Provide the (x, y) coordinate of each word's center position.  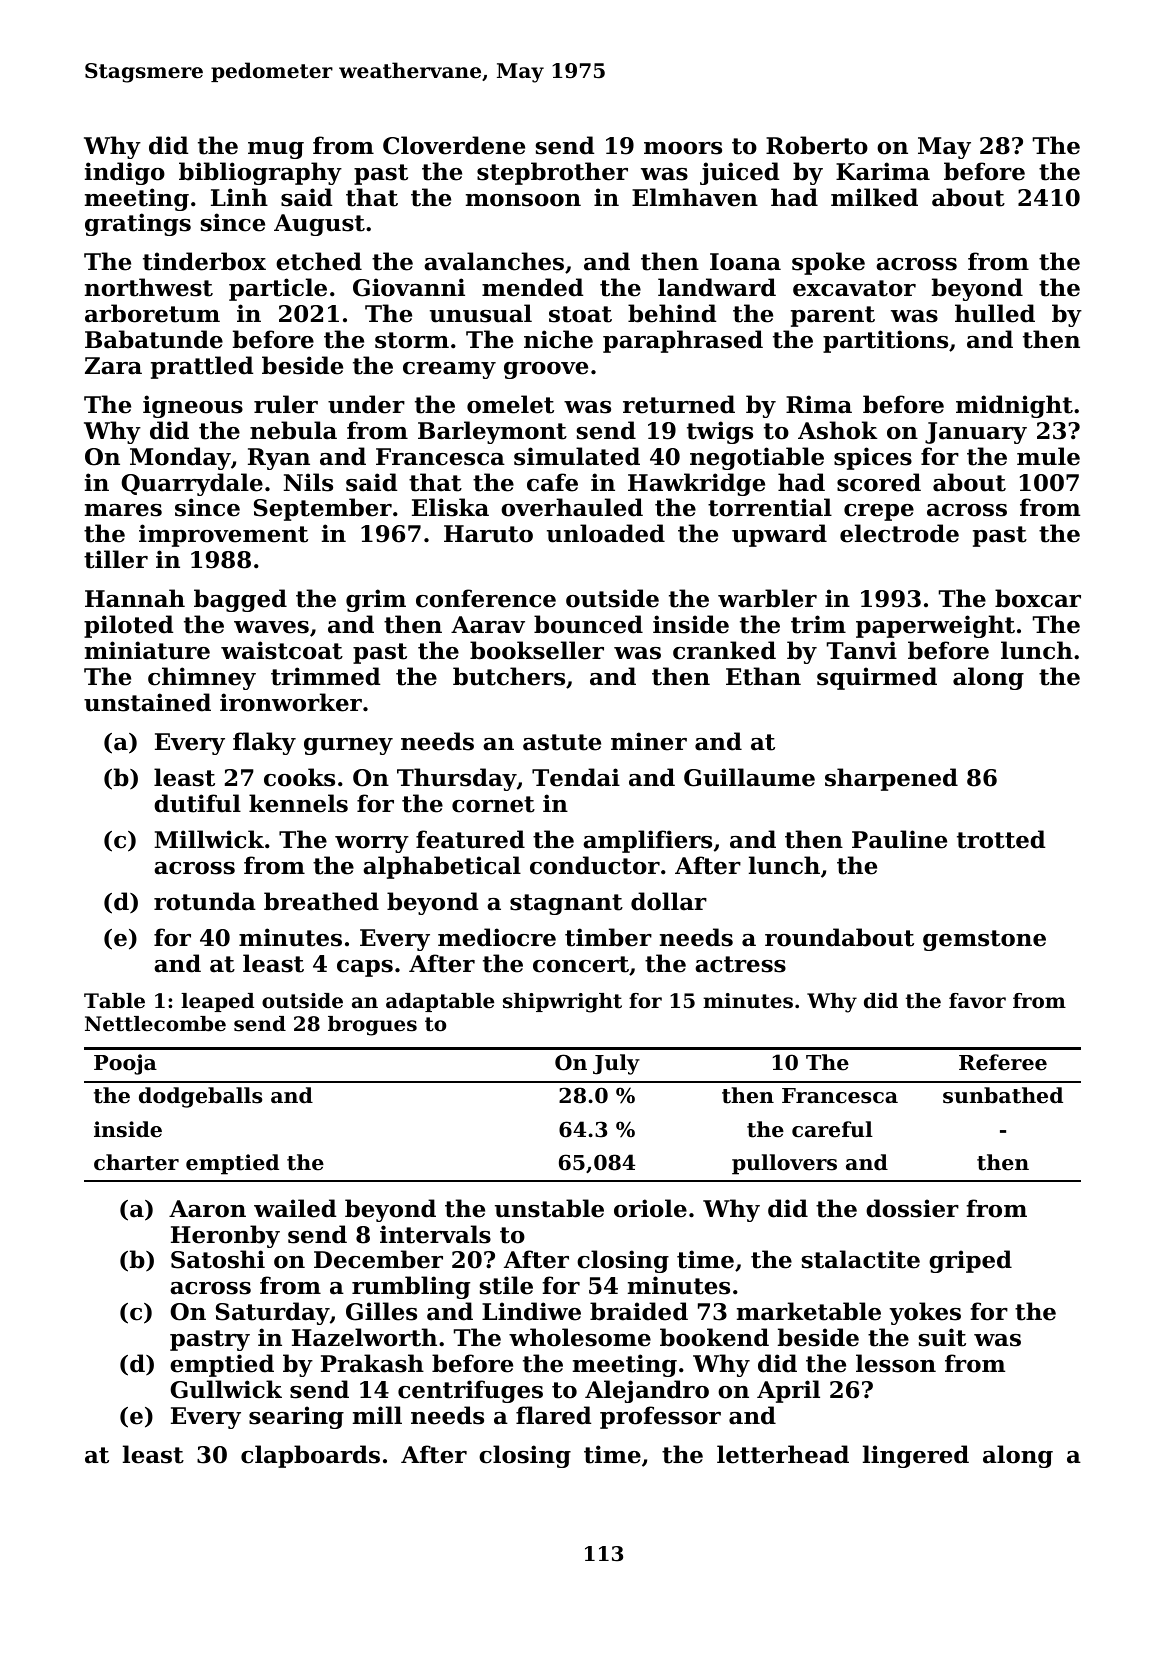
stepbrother (552, 173)
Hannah (135, 598)
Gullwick (226, 1389)
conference (486, 598)
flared (553, 1415)
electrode (899, 533)
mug (276, 150)
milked (874, 197)
